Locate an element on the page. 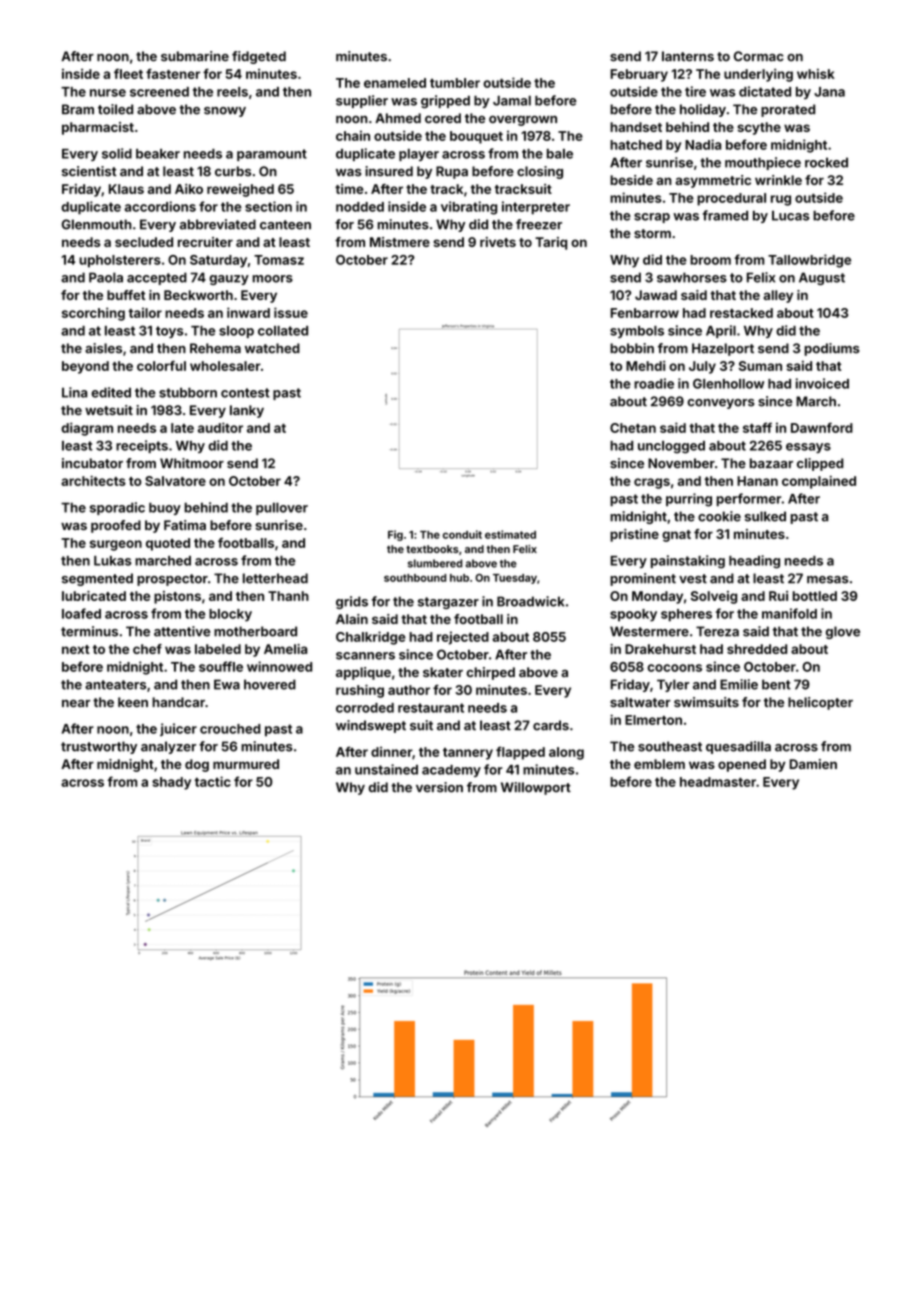 The width and height of the image is (924, 1308). Cormac is located at coordinates (759, 56).
